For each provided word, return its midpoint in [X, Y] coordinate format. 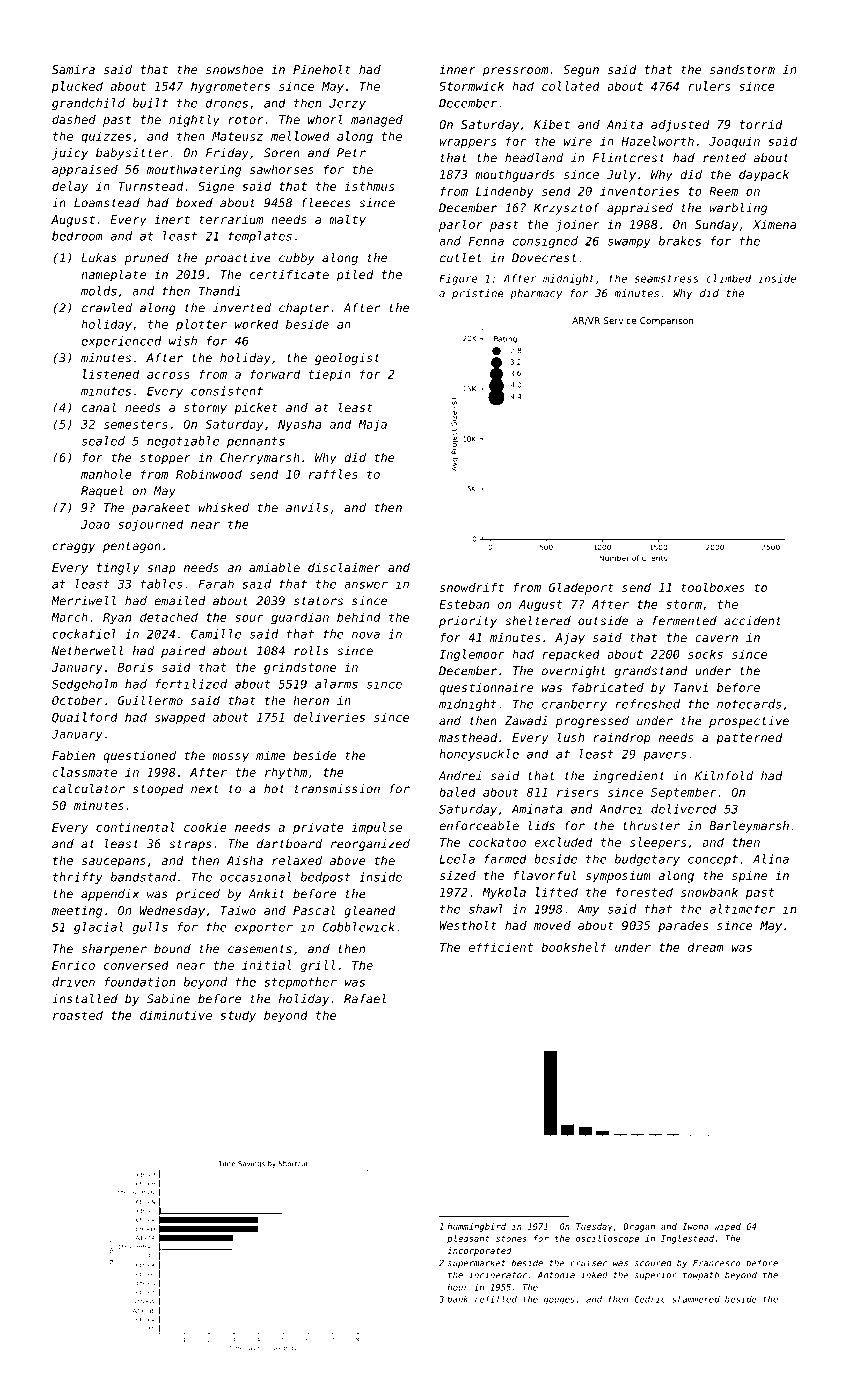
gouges [559, 1301]
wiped [727, 1227]
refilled [496, 1299]
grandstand [651, 672]
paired [183, 652]
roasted [78, 1015]
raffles [333, 474]
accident [752, 621]
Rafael [365, 999]
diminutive [176, 1015]
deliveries [329, 717]
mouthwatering [194, 171]
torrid [761, 124]
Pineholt [322, 69]
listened [111, 374]
